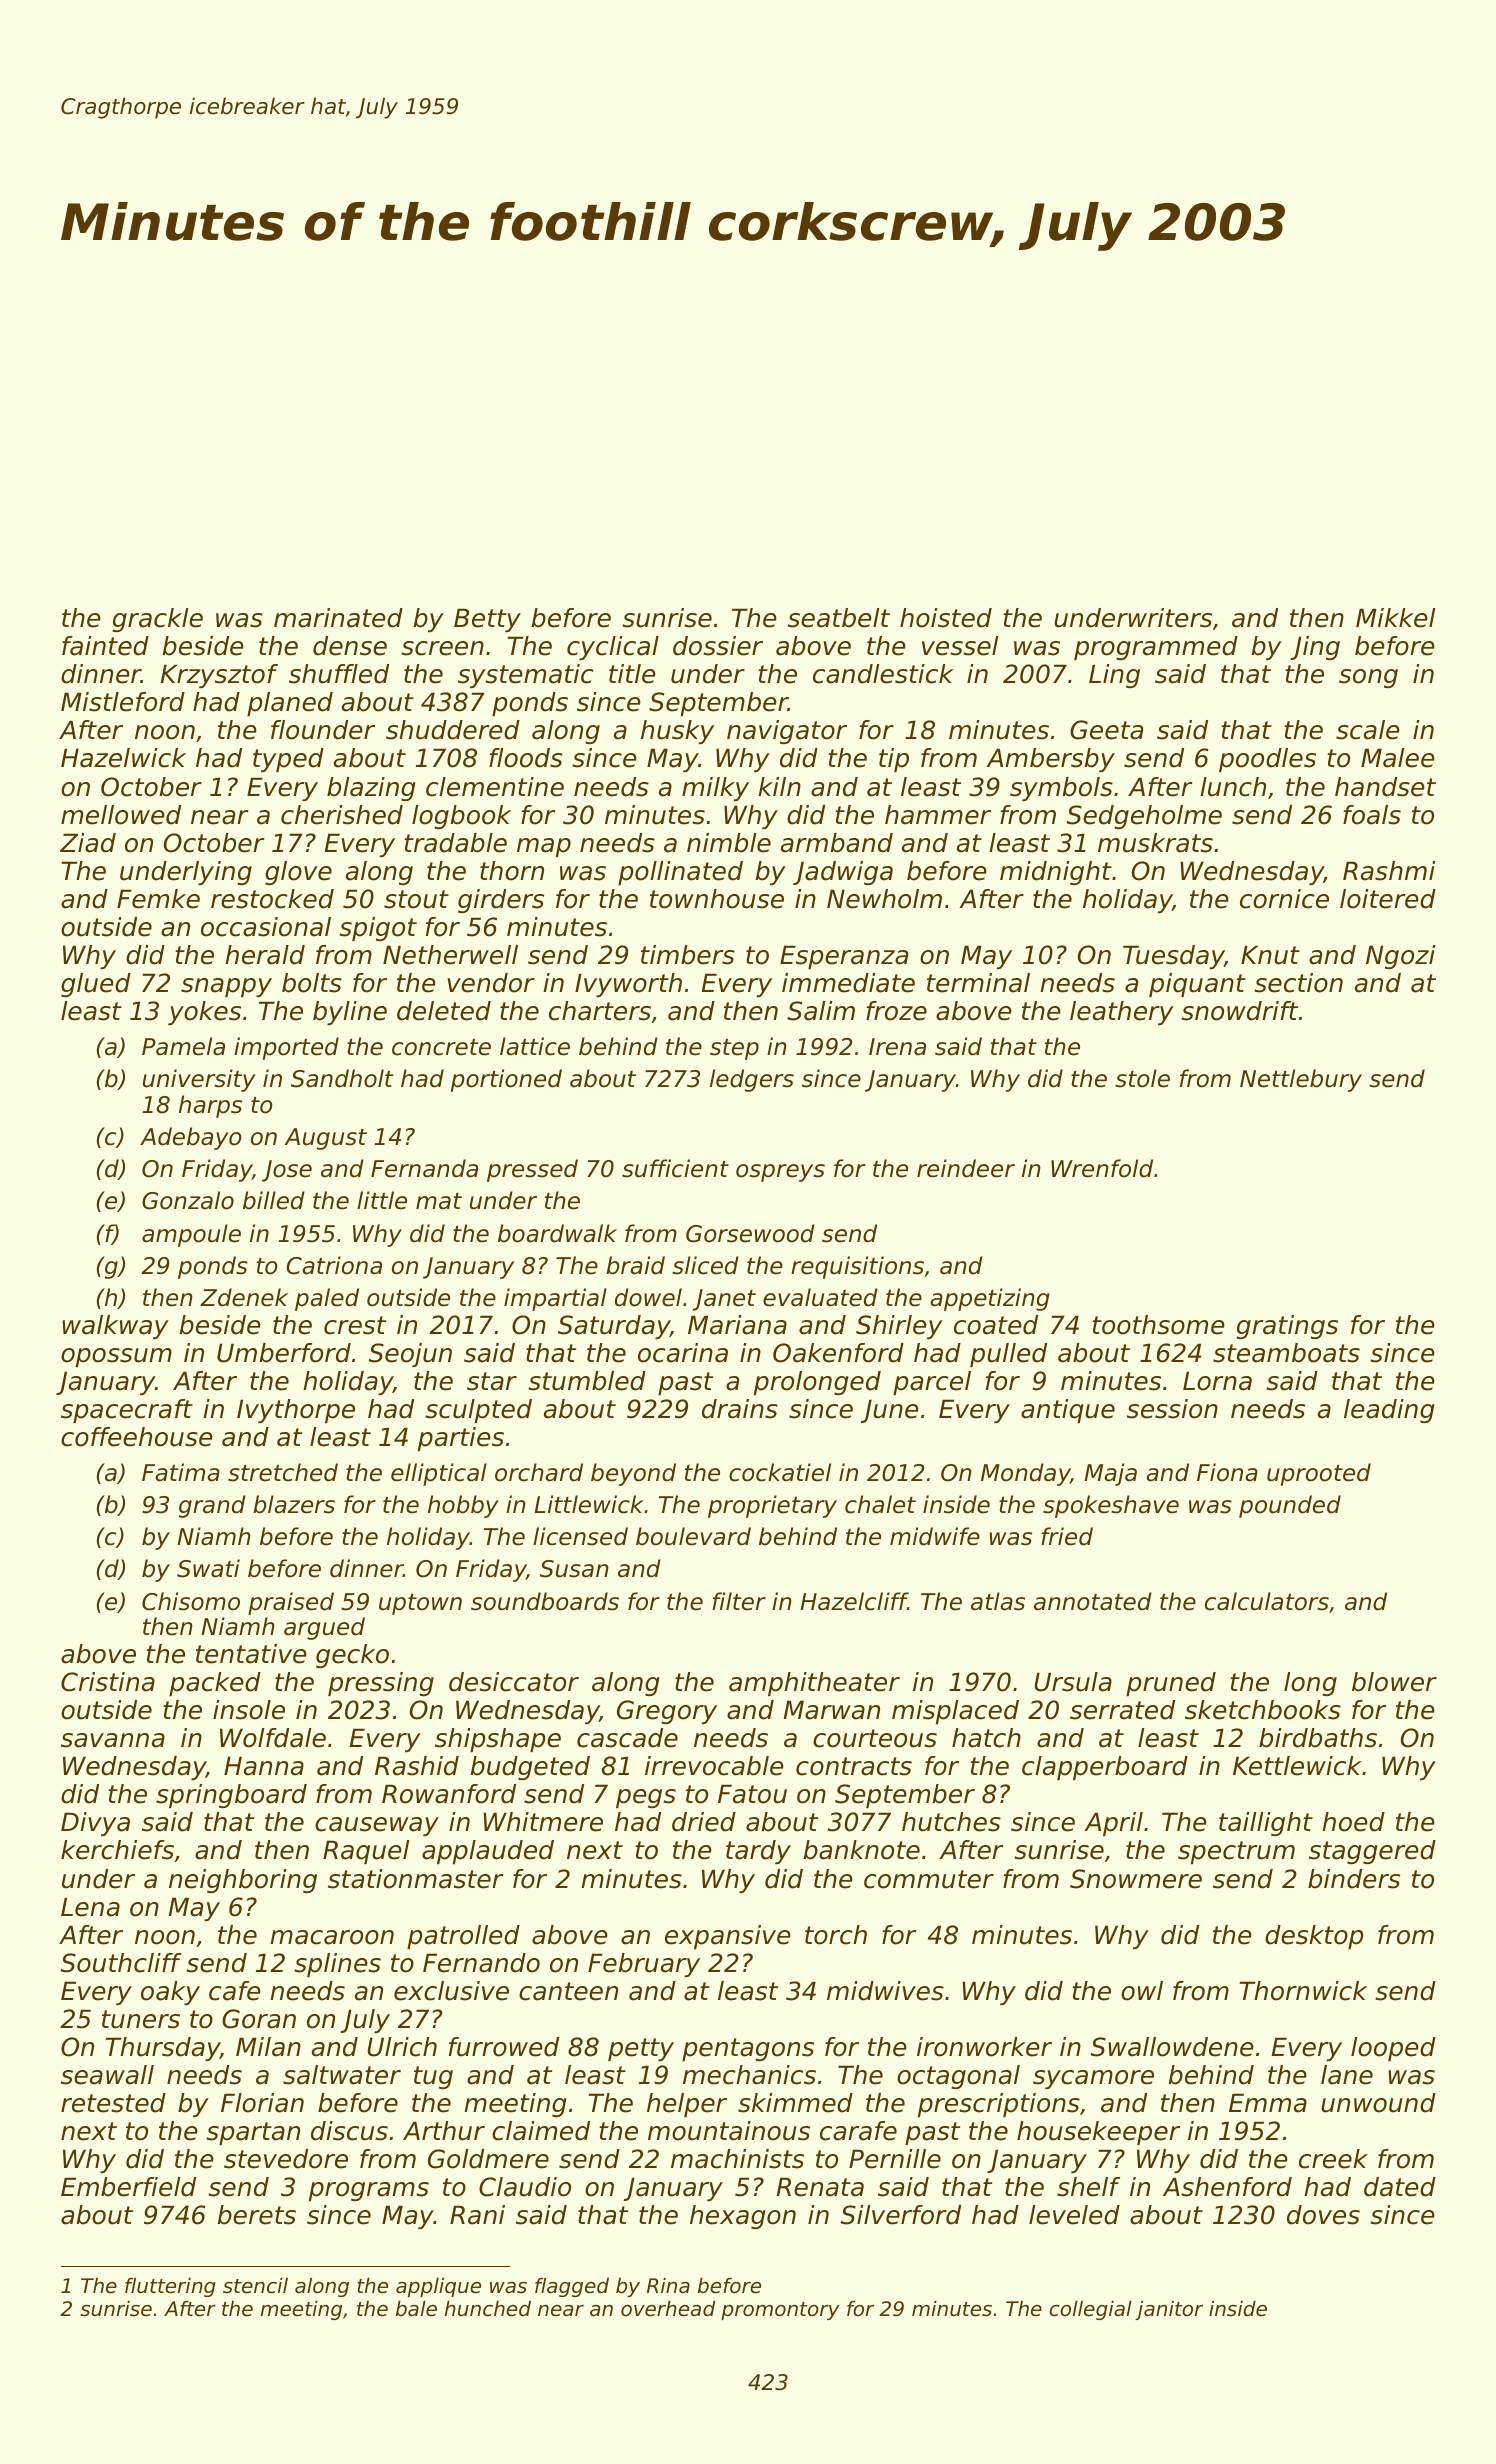 The width and height of the document is (1496, 2464). Describe the element at coordinates (1056, 873) in the document. I see `midnight` at that location.
